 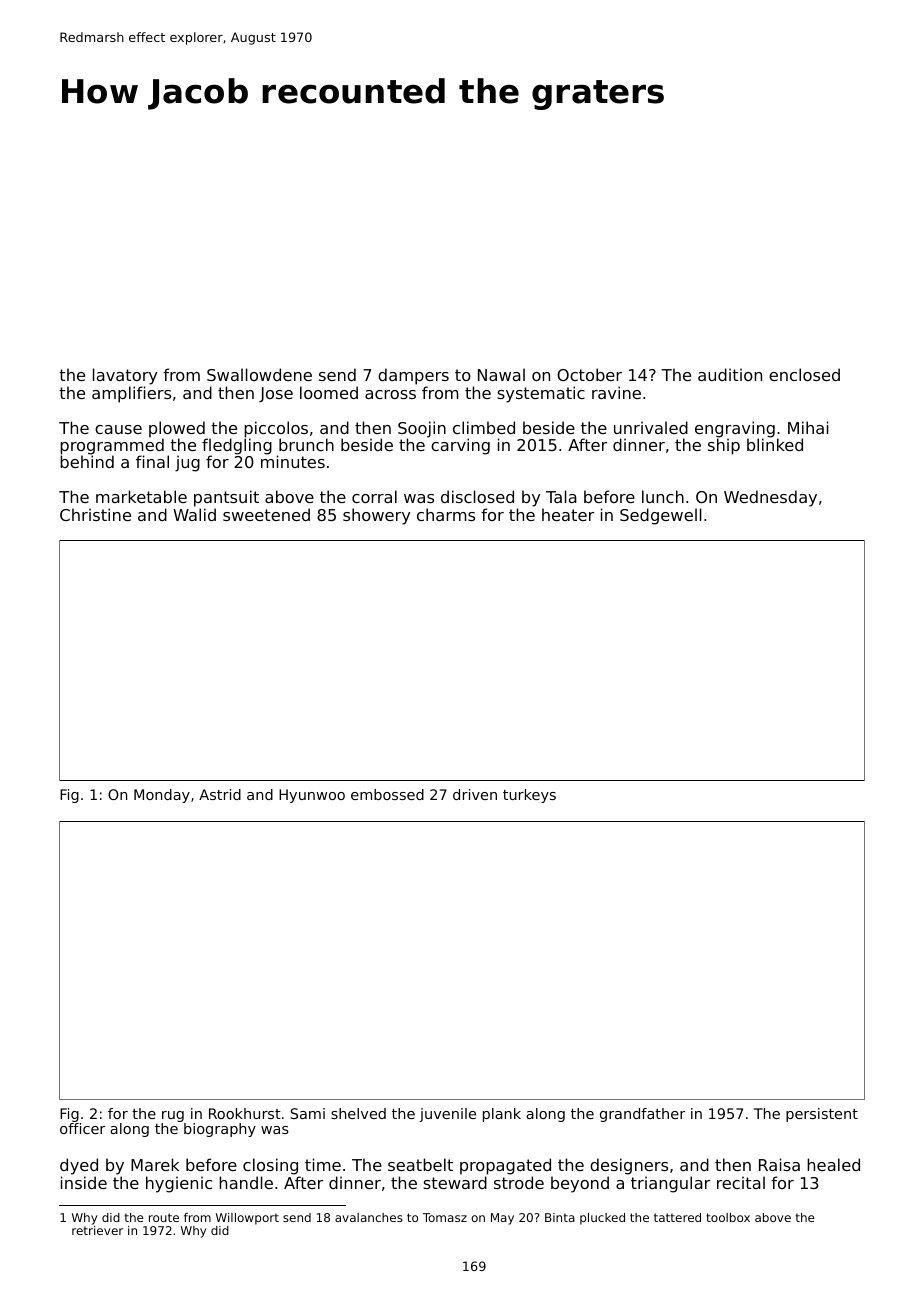 What do you see at coordinates (376, 516) in the image?
I see `showery` at bounding box center [376, 516].
